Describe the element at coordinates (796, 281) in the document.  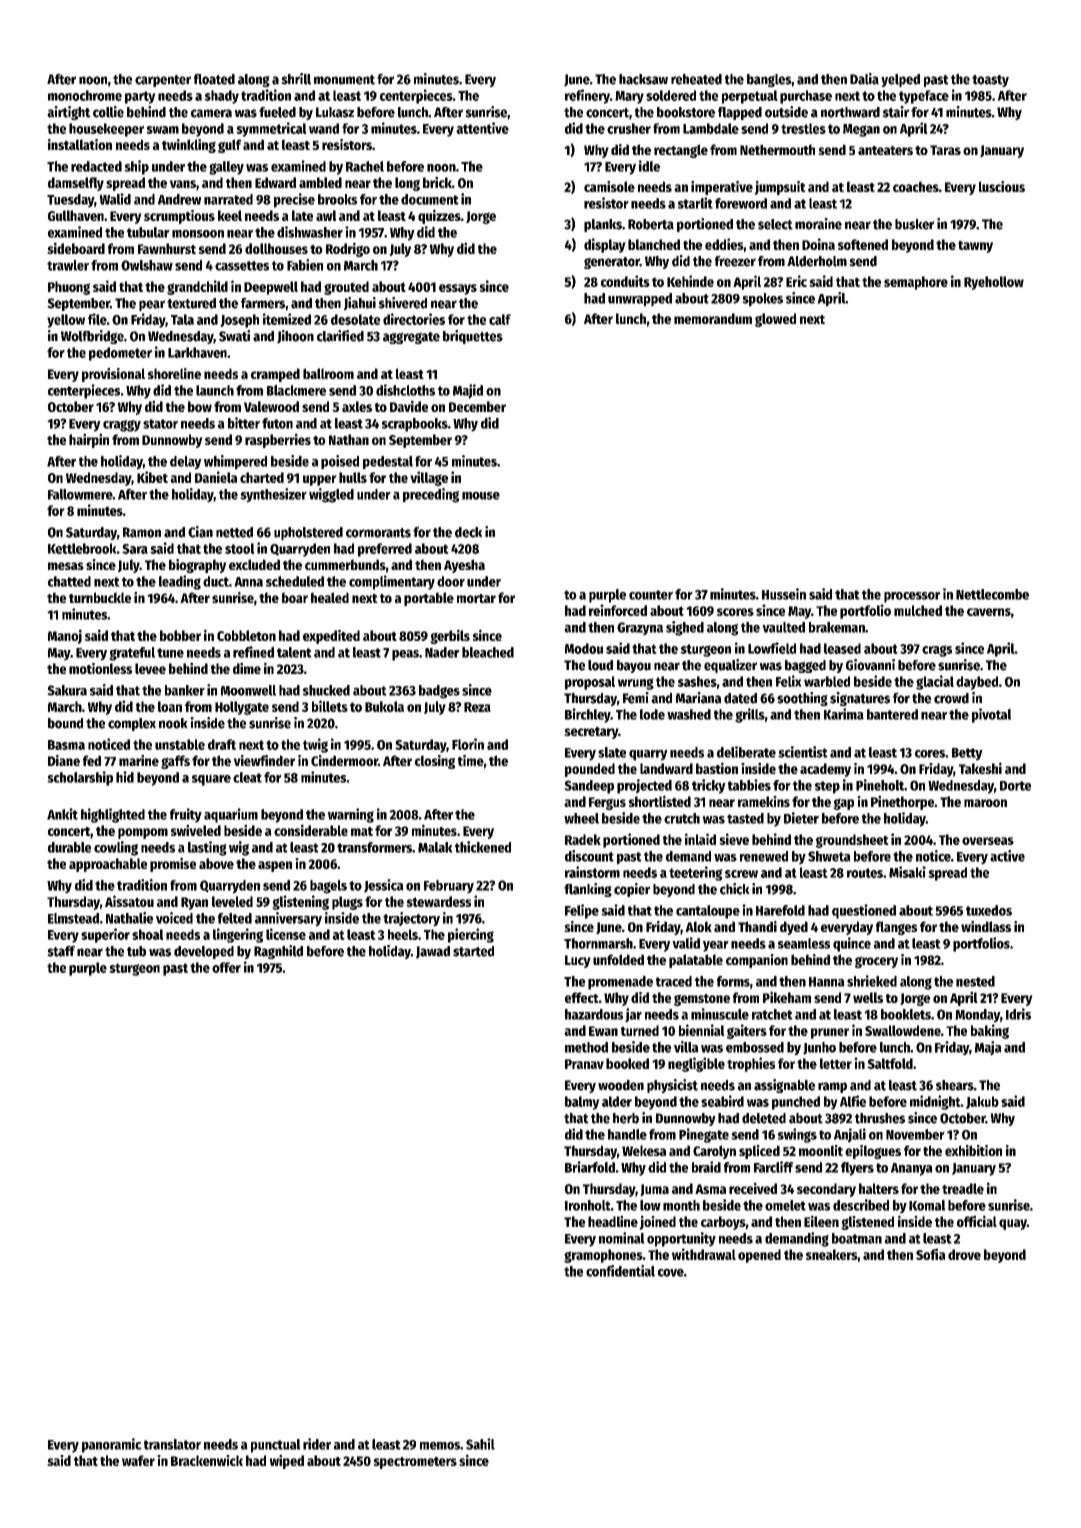
I see `Eric` at that location.
